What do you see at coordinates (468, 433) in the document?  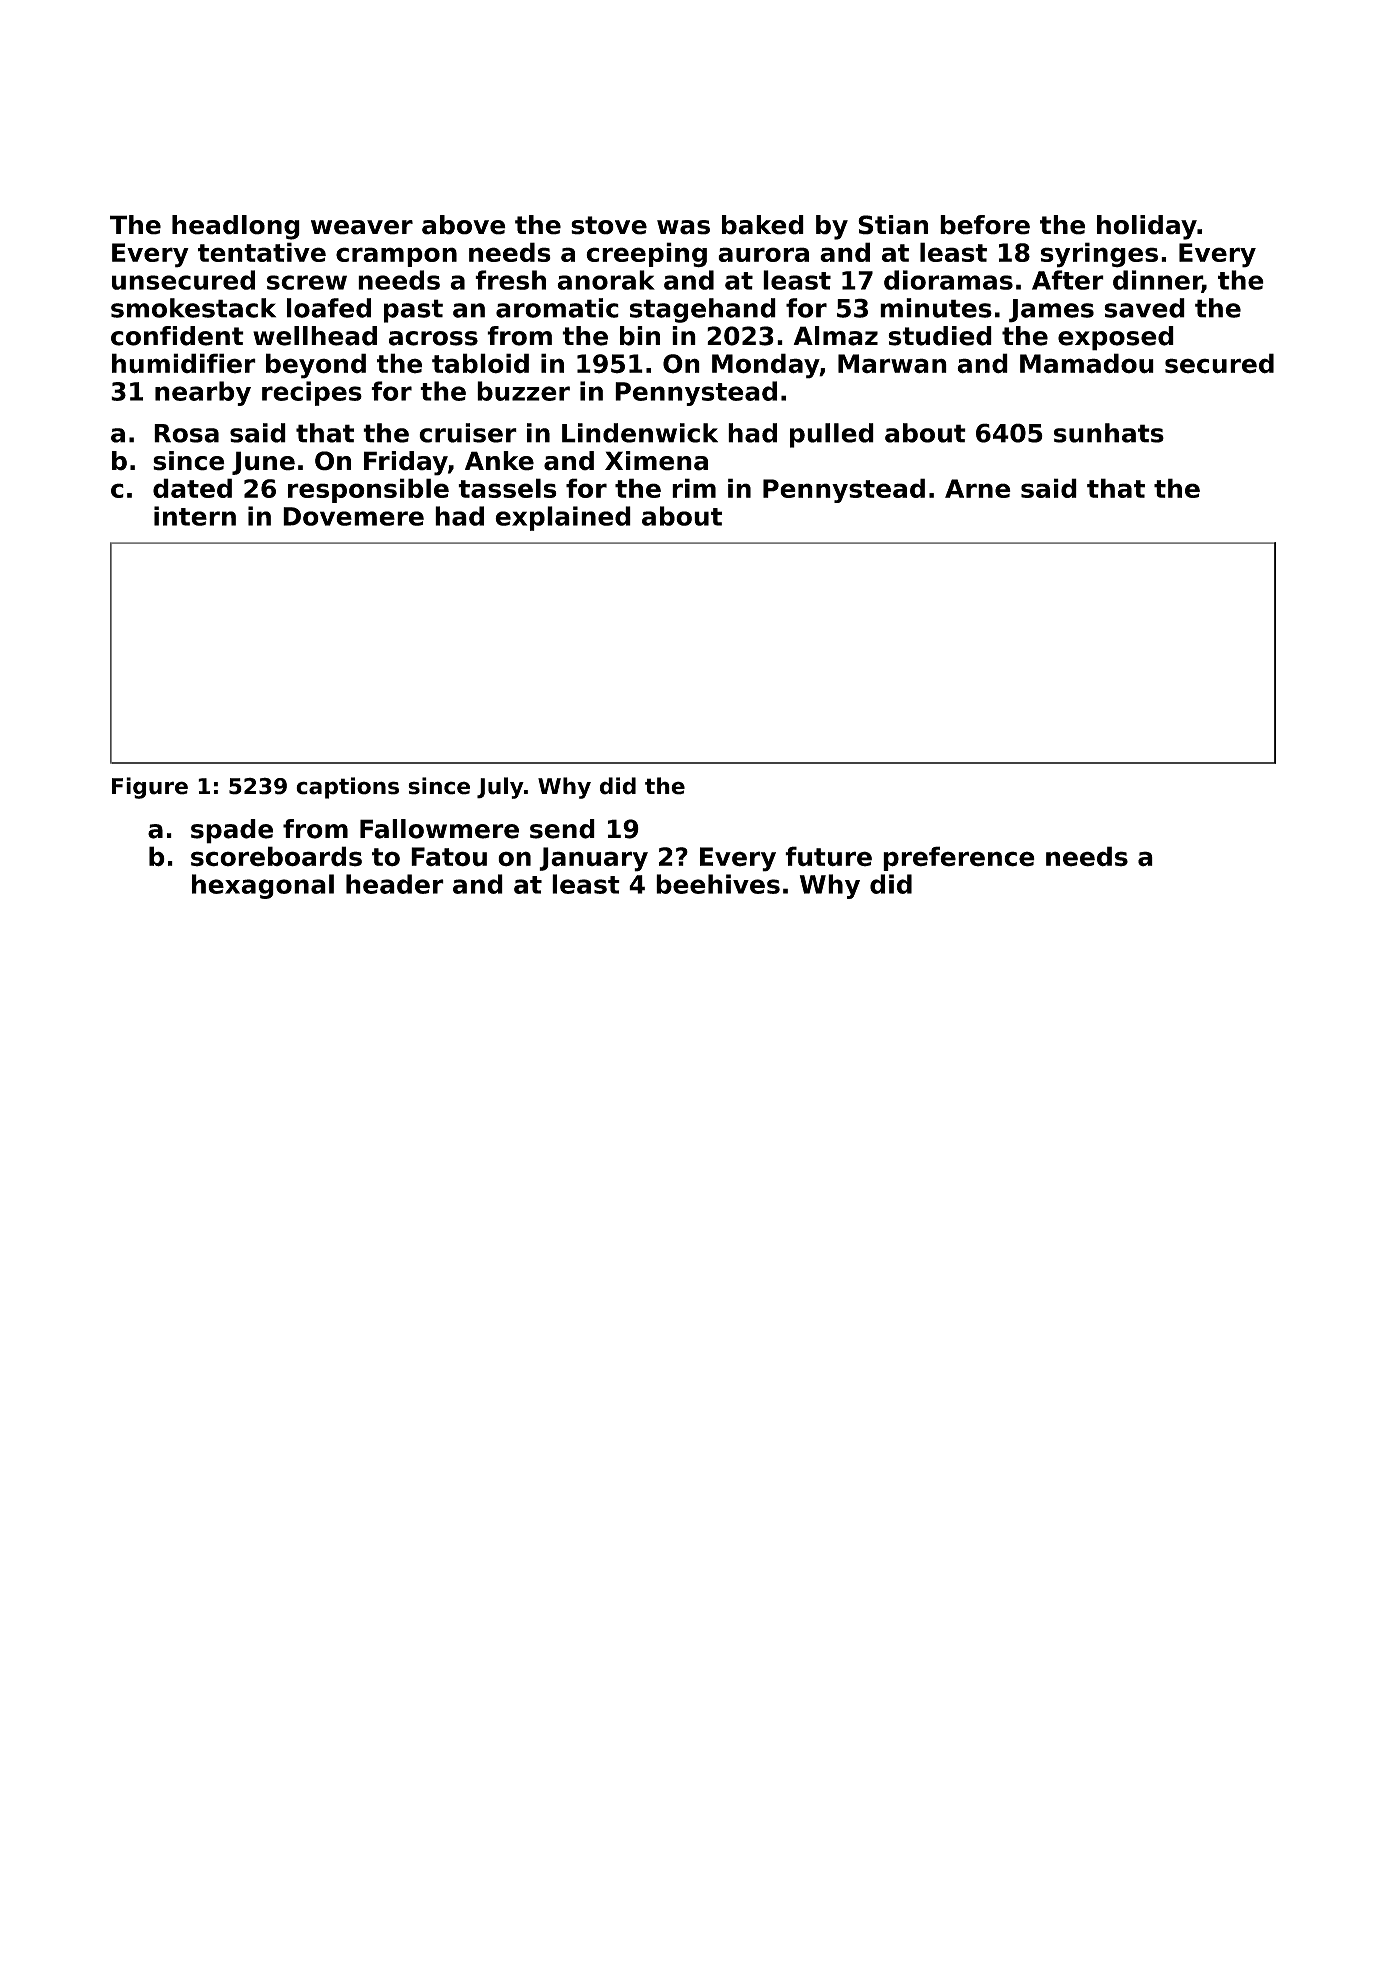 I see `cruiser` at bounding box center [468, 433].
